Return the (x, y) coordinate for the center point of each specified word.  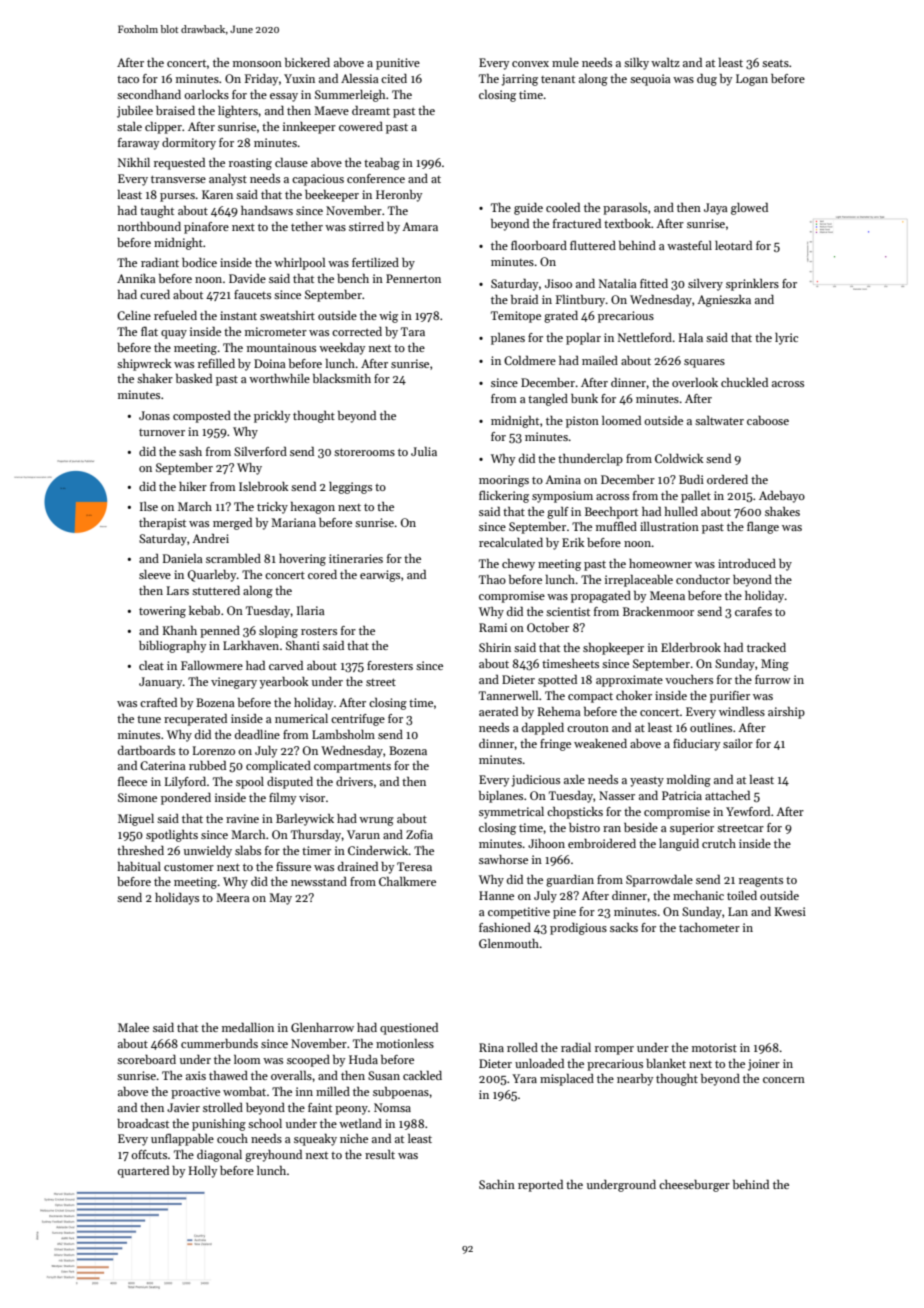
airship (786, 713)
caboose (768, 420)
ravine (242, 818)
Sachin (497, 1184)
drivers (354, 781)
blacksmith (342, 378)
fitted (654, 283)
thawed (228, 1075)
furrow (773, 679)
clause (291, 162)
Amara (420, 226)
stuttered (216, 590)
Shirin (495, 647)
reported (540, 1186)
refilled (216, 363)
